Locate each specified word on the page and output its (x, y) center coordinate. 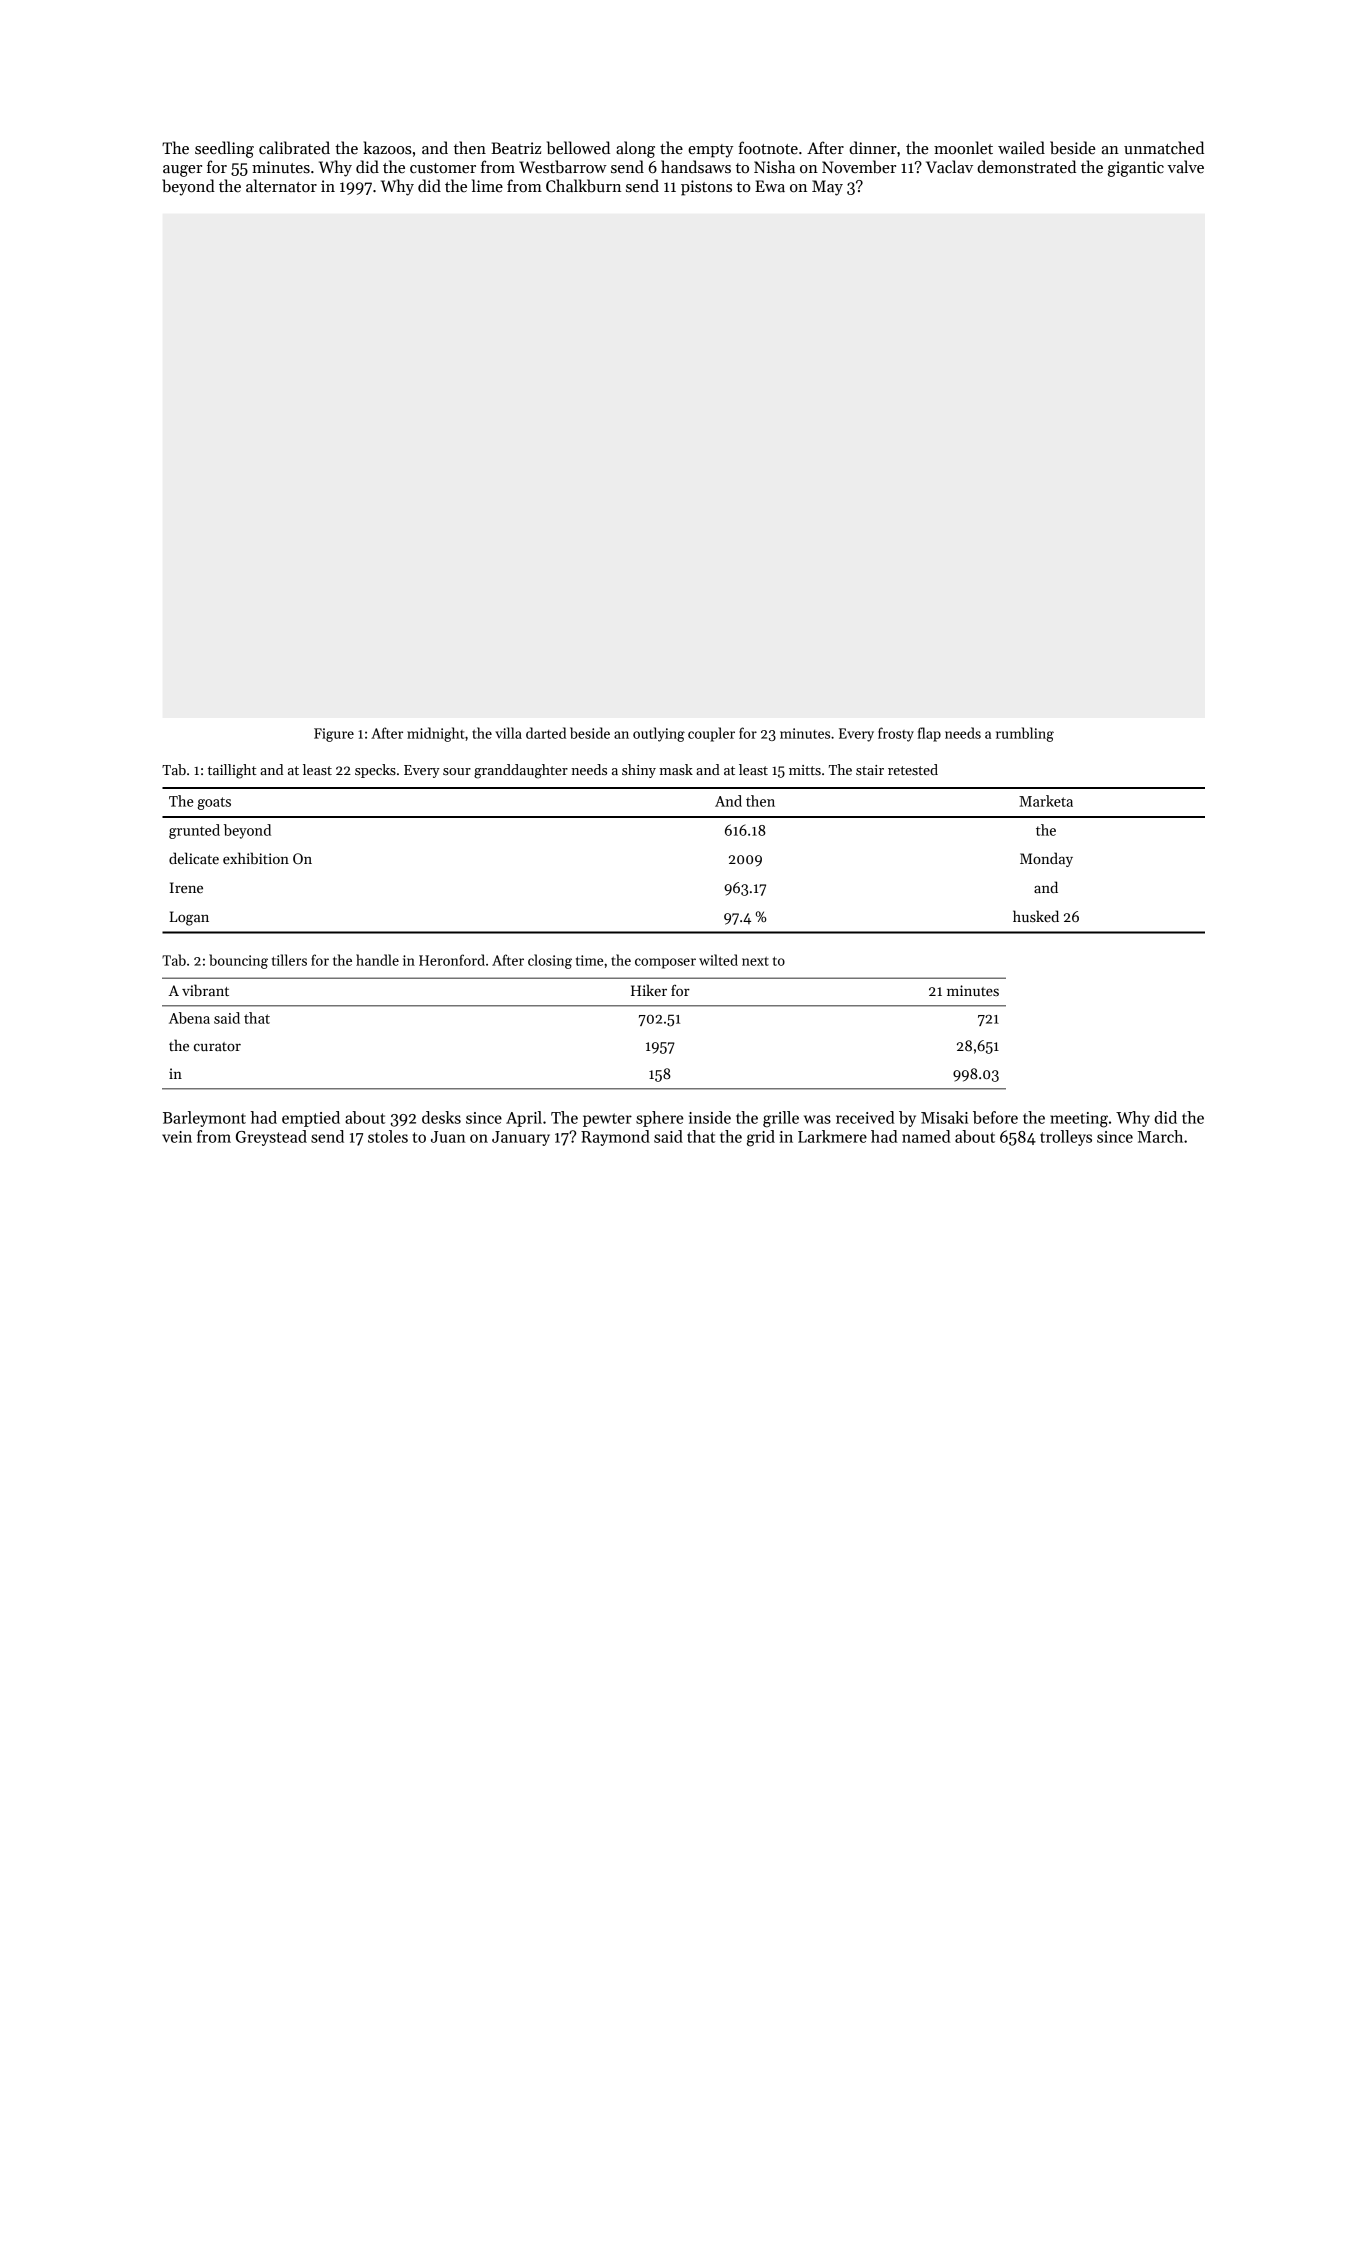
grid (761, 1138)
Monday (1046, 859)
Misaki (944, 1117)
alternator (281, 185)
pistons (706, 188)
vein (177, 1137)
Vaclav (949, 166)
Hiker (649, 990)
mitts (805, 770)
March (1160, 1136)
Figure (334, 735)
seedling (224, 149)
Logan (189, 918)
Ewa (770, 186)
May (827, 188)
